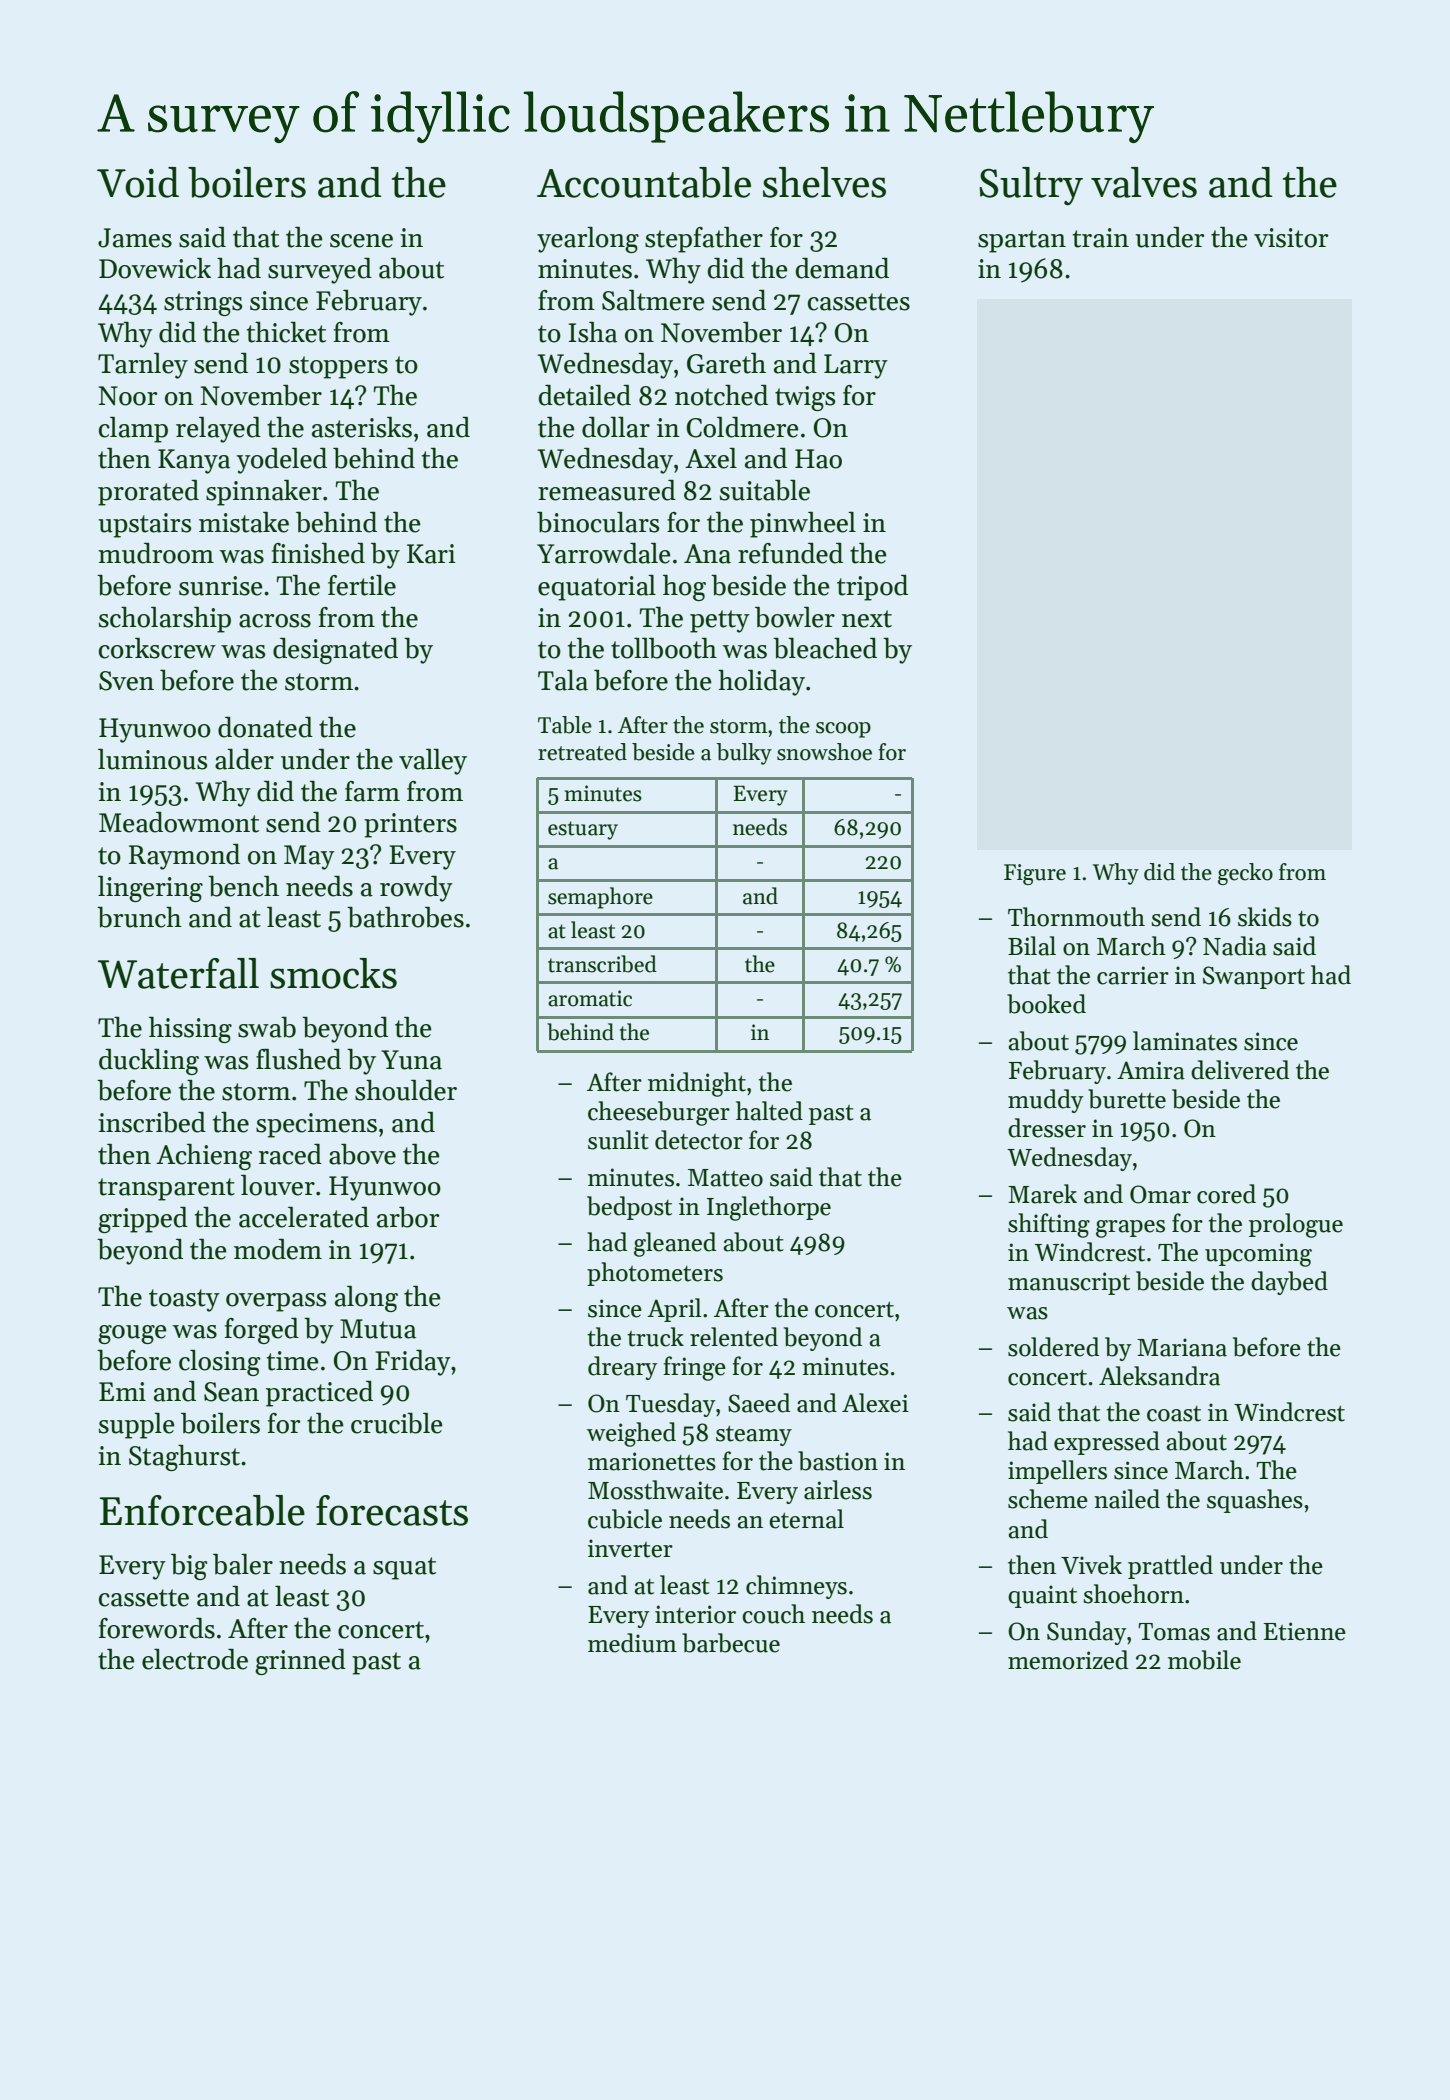 The width and height of the document is (1450, 2100). Describe the element at coordinates (630, 1548) in the document. I see `inverter` at that location.
